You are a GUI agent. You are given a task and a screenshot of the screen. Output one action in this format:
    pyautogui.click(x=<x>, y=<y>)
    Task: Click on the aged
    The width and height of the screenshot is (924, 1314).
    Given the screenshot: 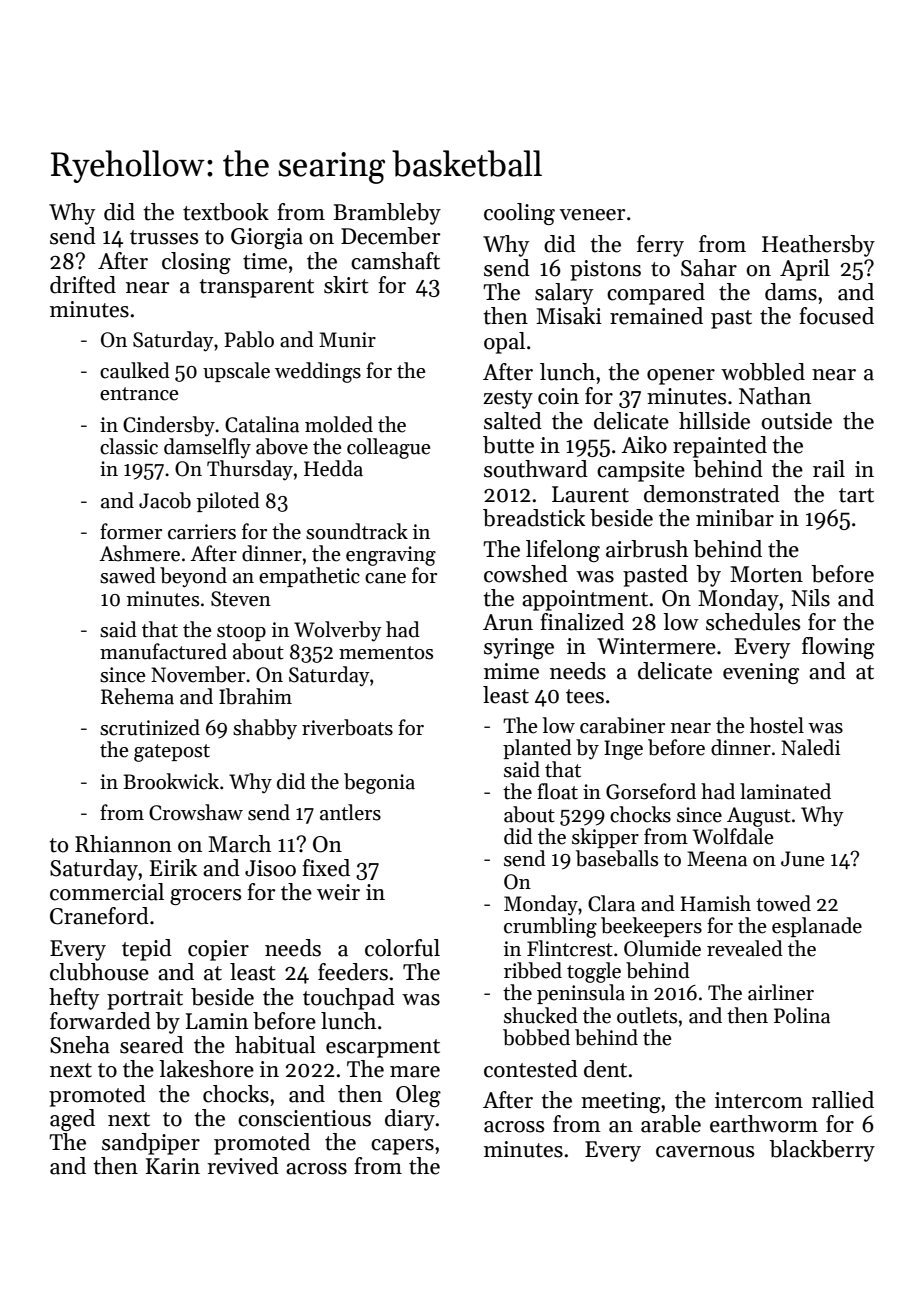 What is the action you would take?
    pyautogui.click(x=72, y=1120)
